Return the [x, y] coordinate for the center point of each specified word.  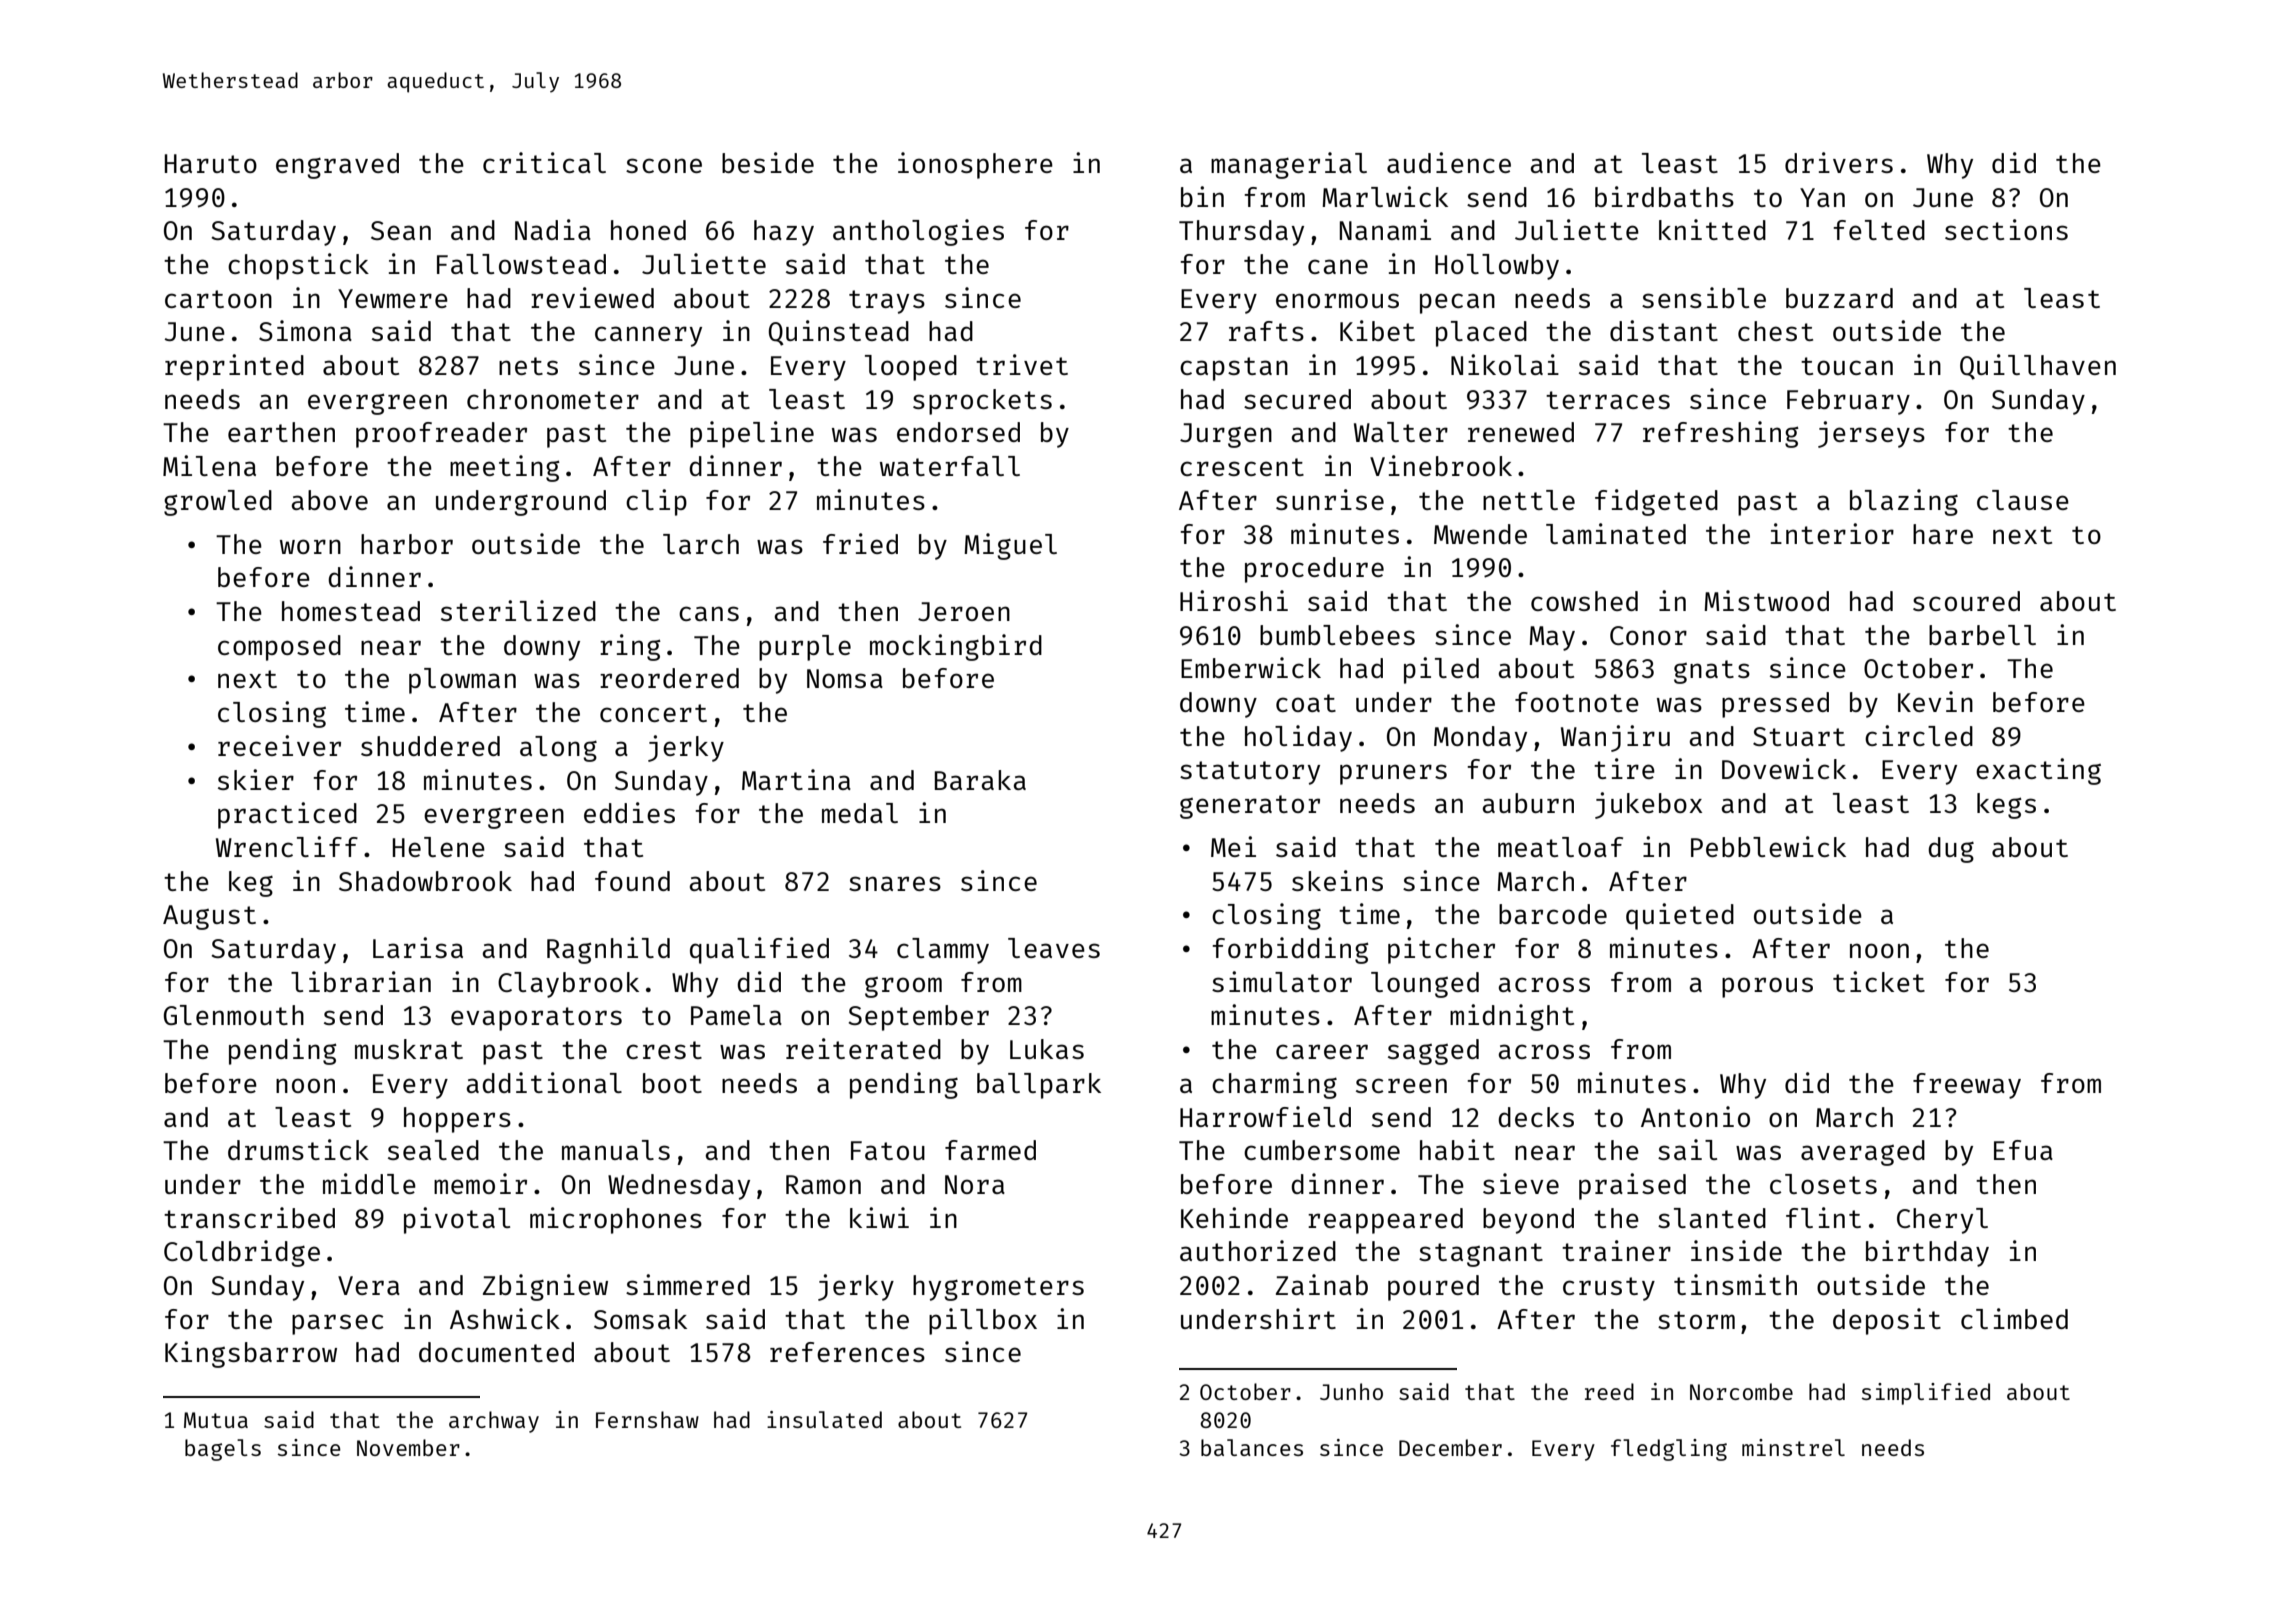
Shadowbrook [425, 881]
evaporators [536, 1019]
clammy [943, 951]
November [408, 1447]
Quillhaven [2038, 367]
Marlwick [1385, 196]
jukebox [1648, 805]
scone [664, 165]
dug [1951, 850]
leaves [1054, 948]
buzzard [1839, 298]
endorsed [958, 432]
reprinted [234, 367]
